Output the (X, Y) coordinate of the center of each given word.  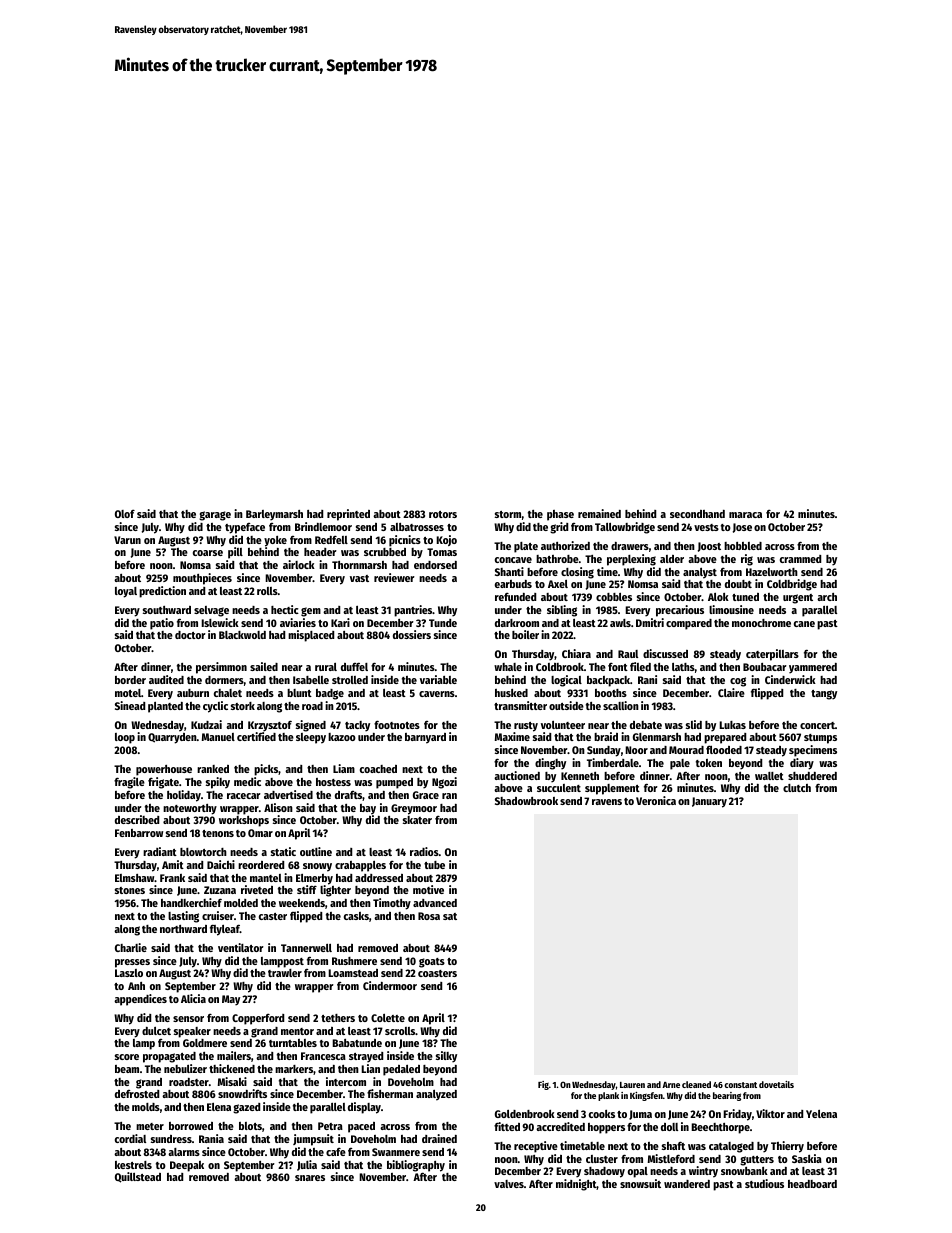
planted (165, 707)
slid (694, 724)
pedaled (401, 1070)
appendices (140, 1000)
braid (606, 736)
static (283, 851)
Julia (307, 1165)
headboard (812, 1184)
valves (509, 1184)
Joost (709, 547)
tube (434, 865)
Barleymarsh (274, 515)
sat (450, 916)
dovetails (776, 1084)
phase (560, 515)
